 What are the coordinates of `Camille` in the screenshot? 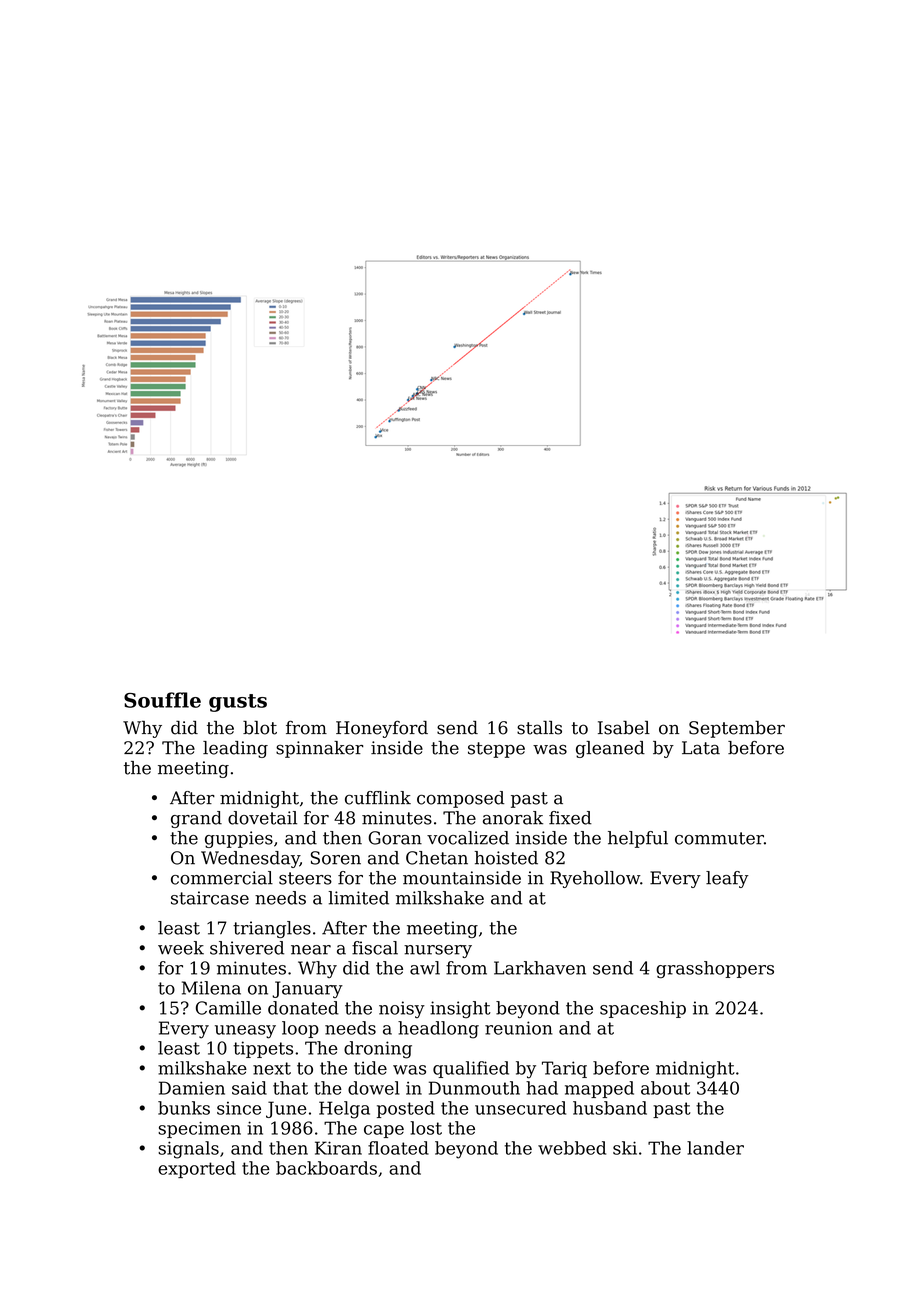 It's located at (228, 1008).
